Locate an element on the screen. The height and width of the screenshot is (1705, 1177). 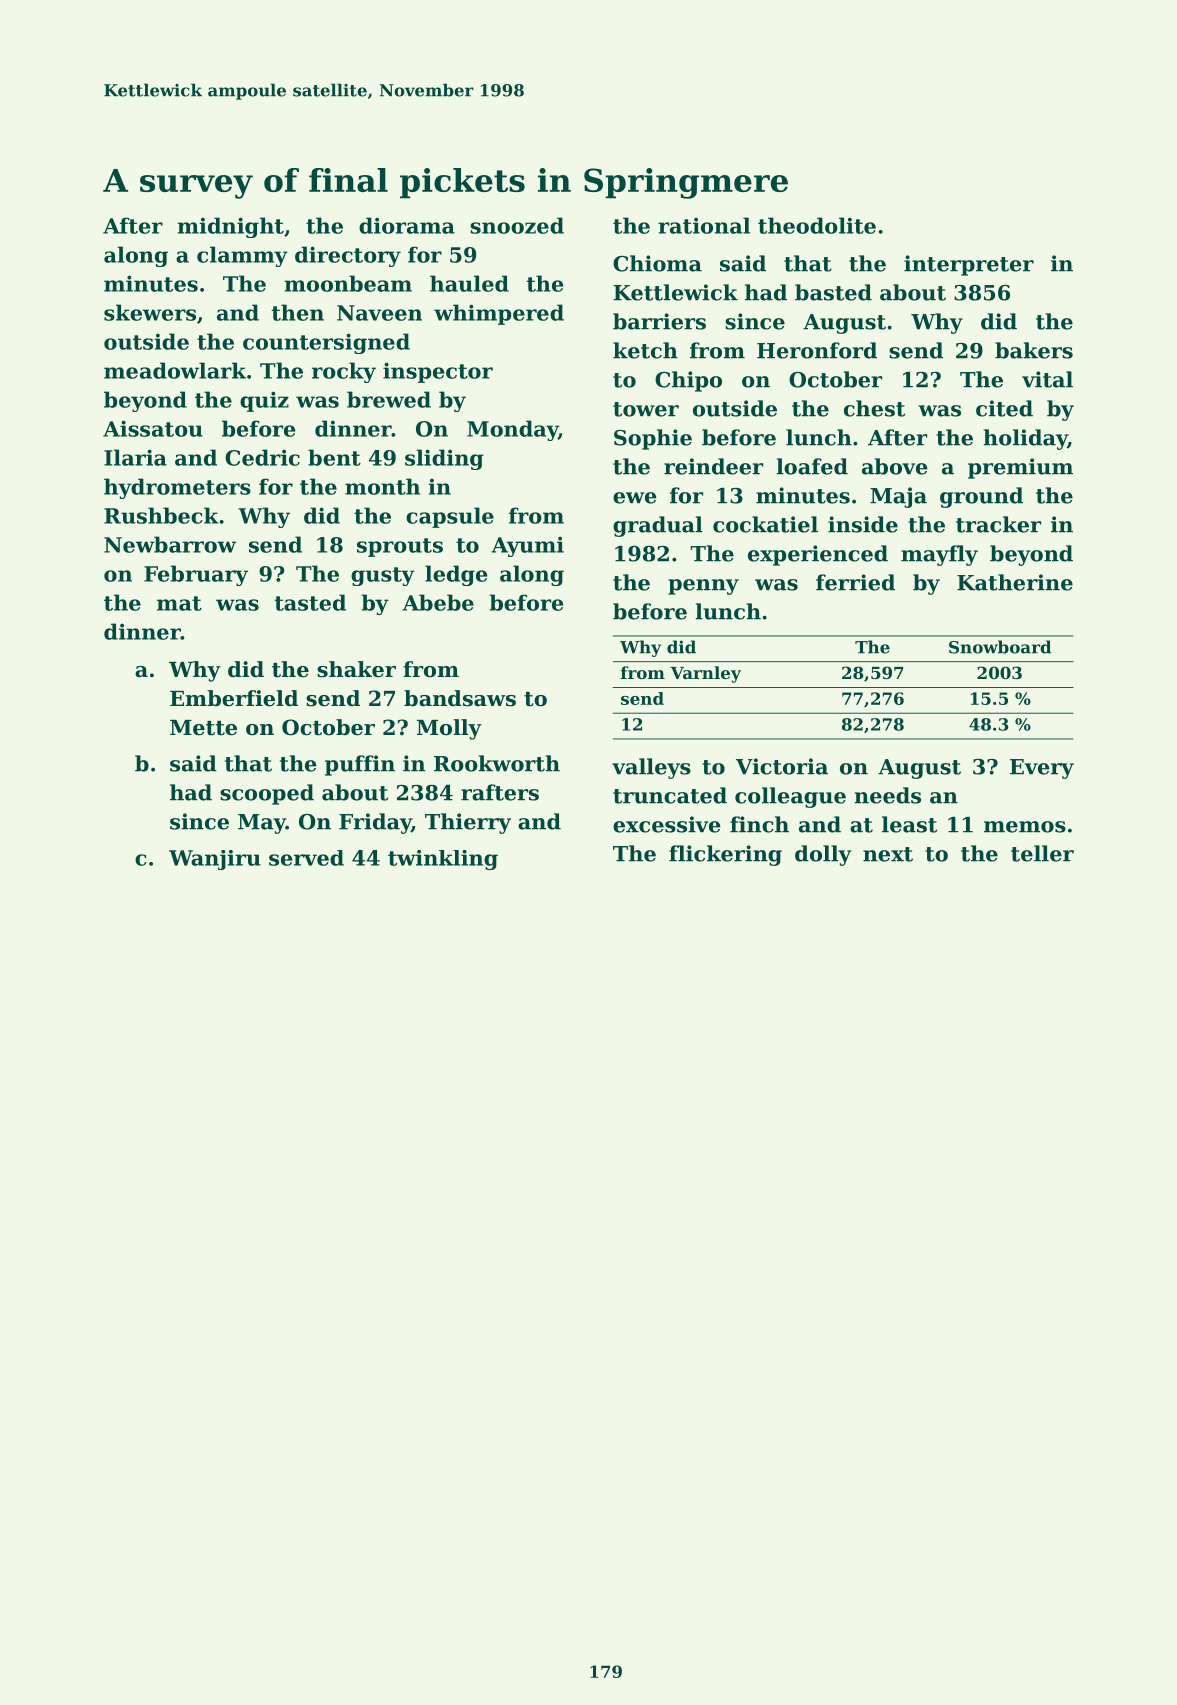
Monday is located at coordinates (512, 430).
